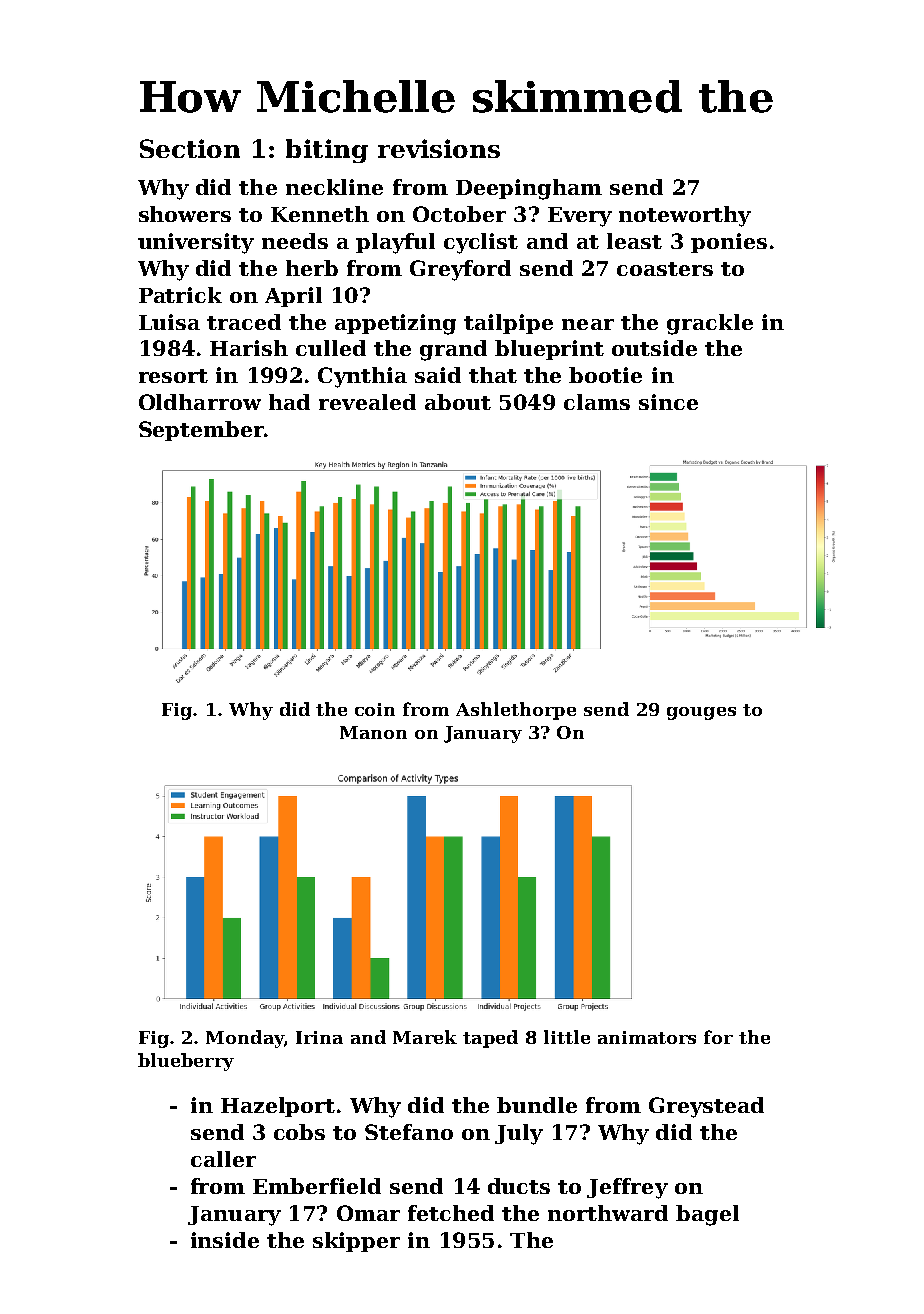 The width and height of the document is (924, 1314). Describe the element at coordinates (200, 402) in the document. I see `Oldharrow` at that location.
